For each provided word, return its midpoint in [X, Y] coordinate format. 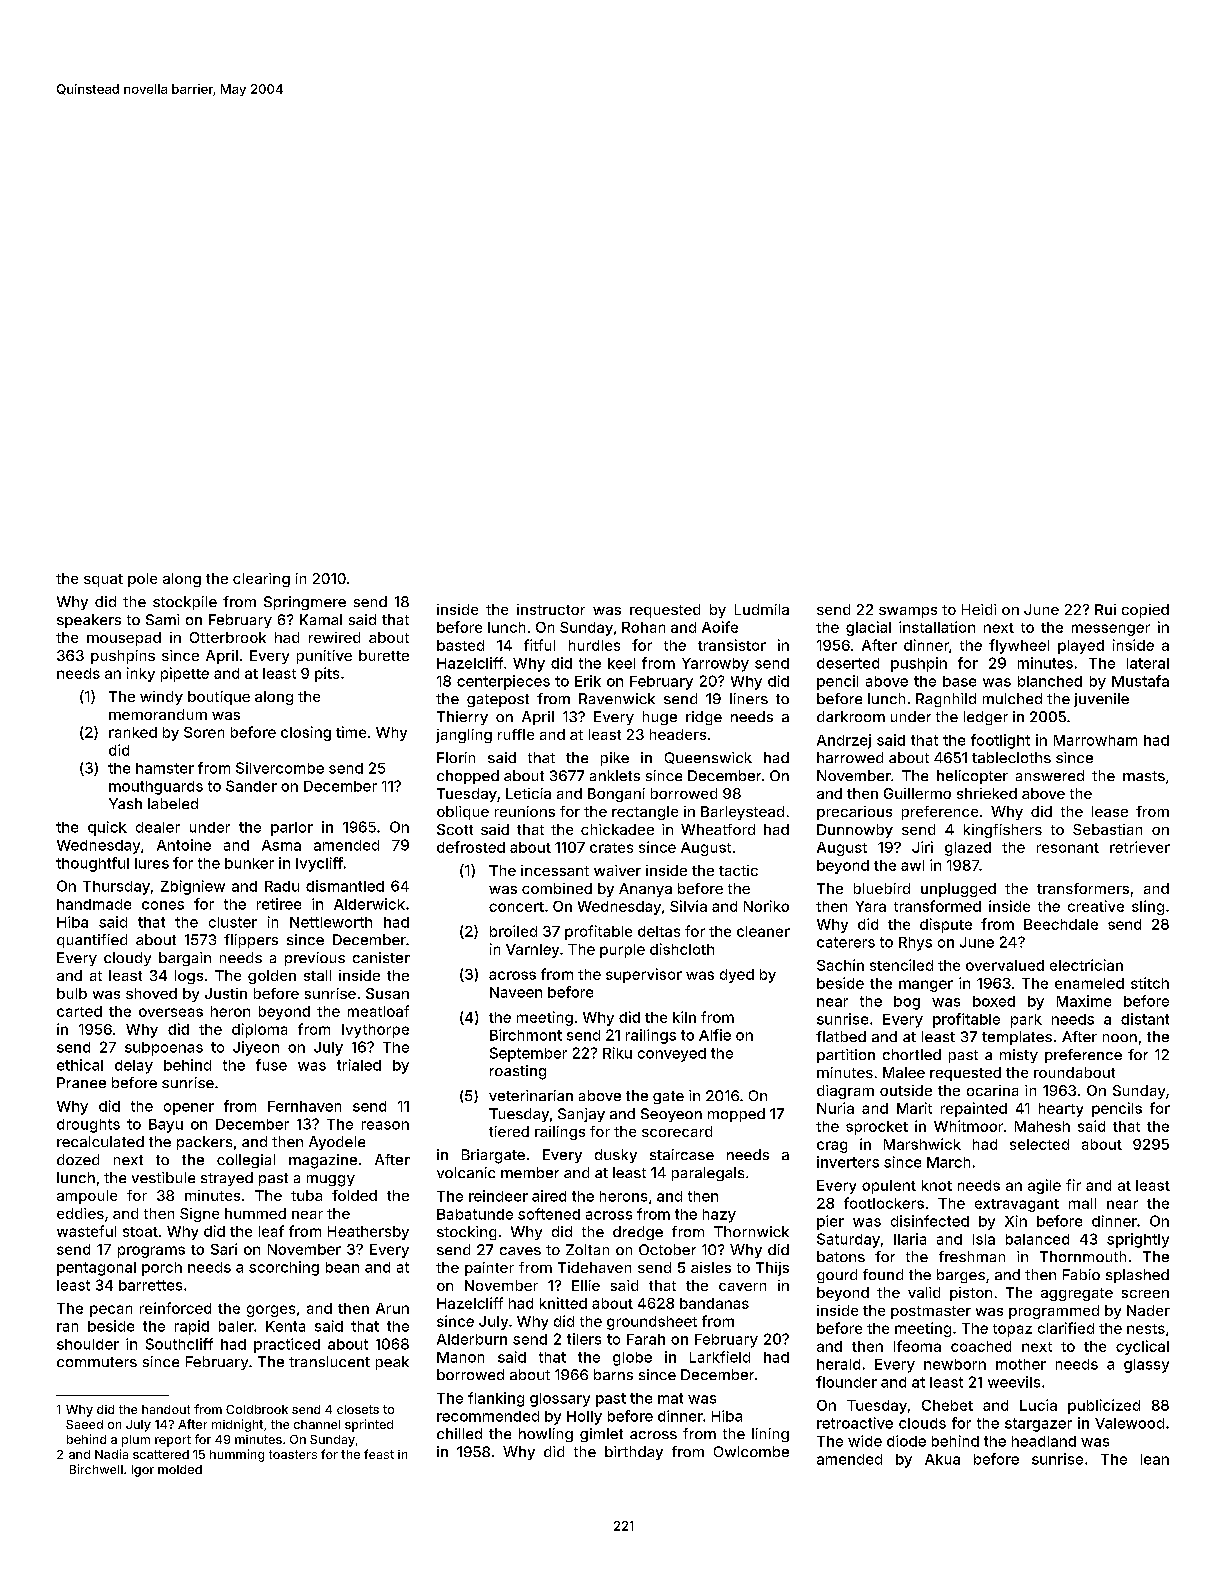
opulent [889, 1187]
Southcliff [179, 1344]
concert [516, 907]
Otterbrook [228, 637]
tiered [509, 1131]
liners [749, 698]
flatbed [841, 1036]
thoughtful [92, 864]
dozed [78, 1159]
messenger [1111, 630]
